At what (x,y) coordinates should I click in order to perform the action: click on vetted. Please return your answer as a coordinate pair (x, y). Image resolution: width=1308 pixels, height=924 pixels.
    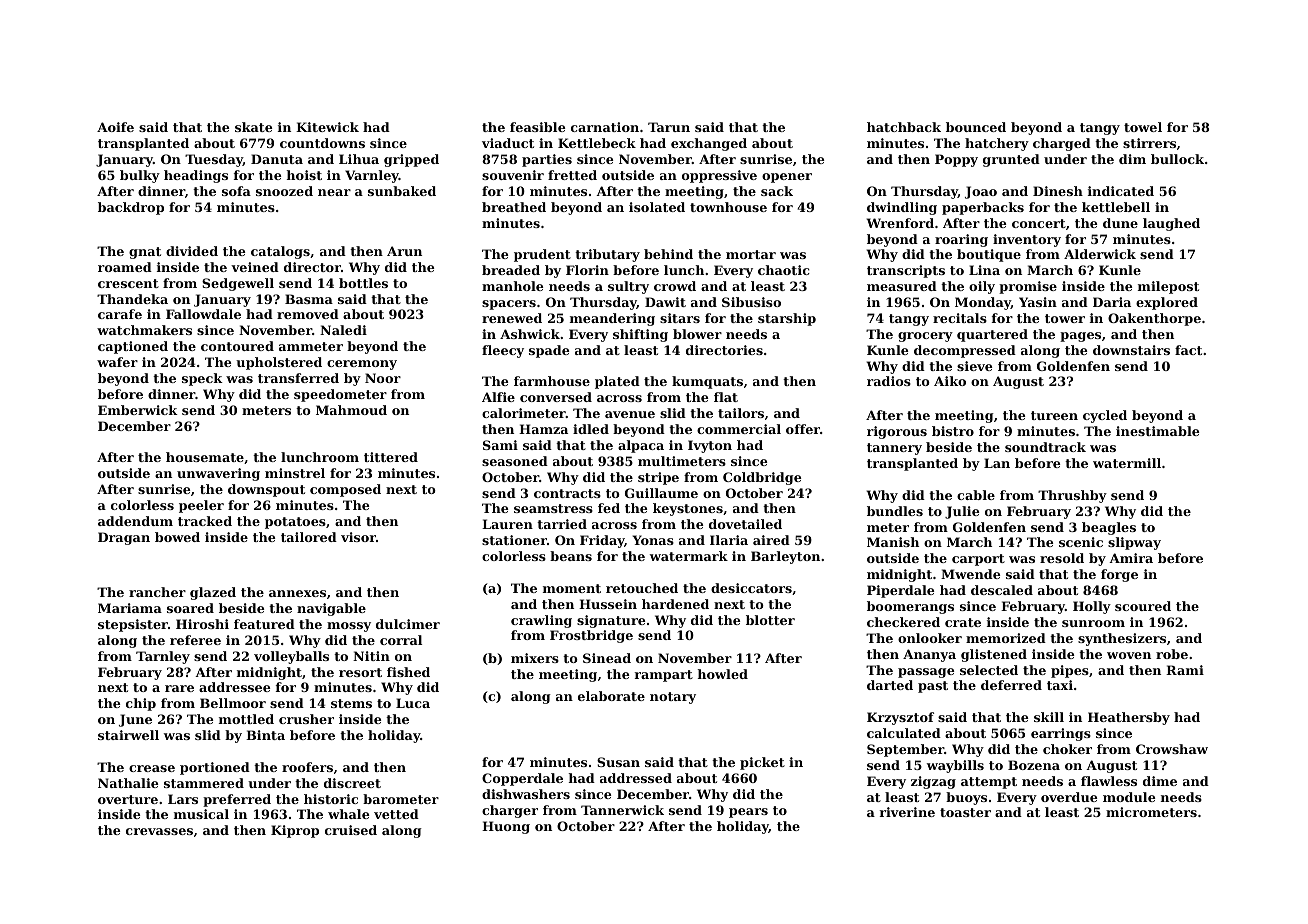
    Looking at the image, I should click on (396, 814).
